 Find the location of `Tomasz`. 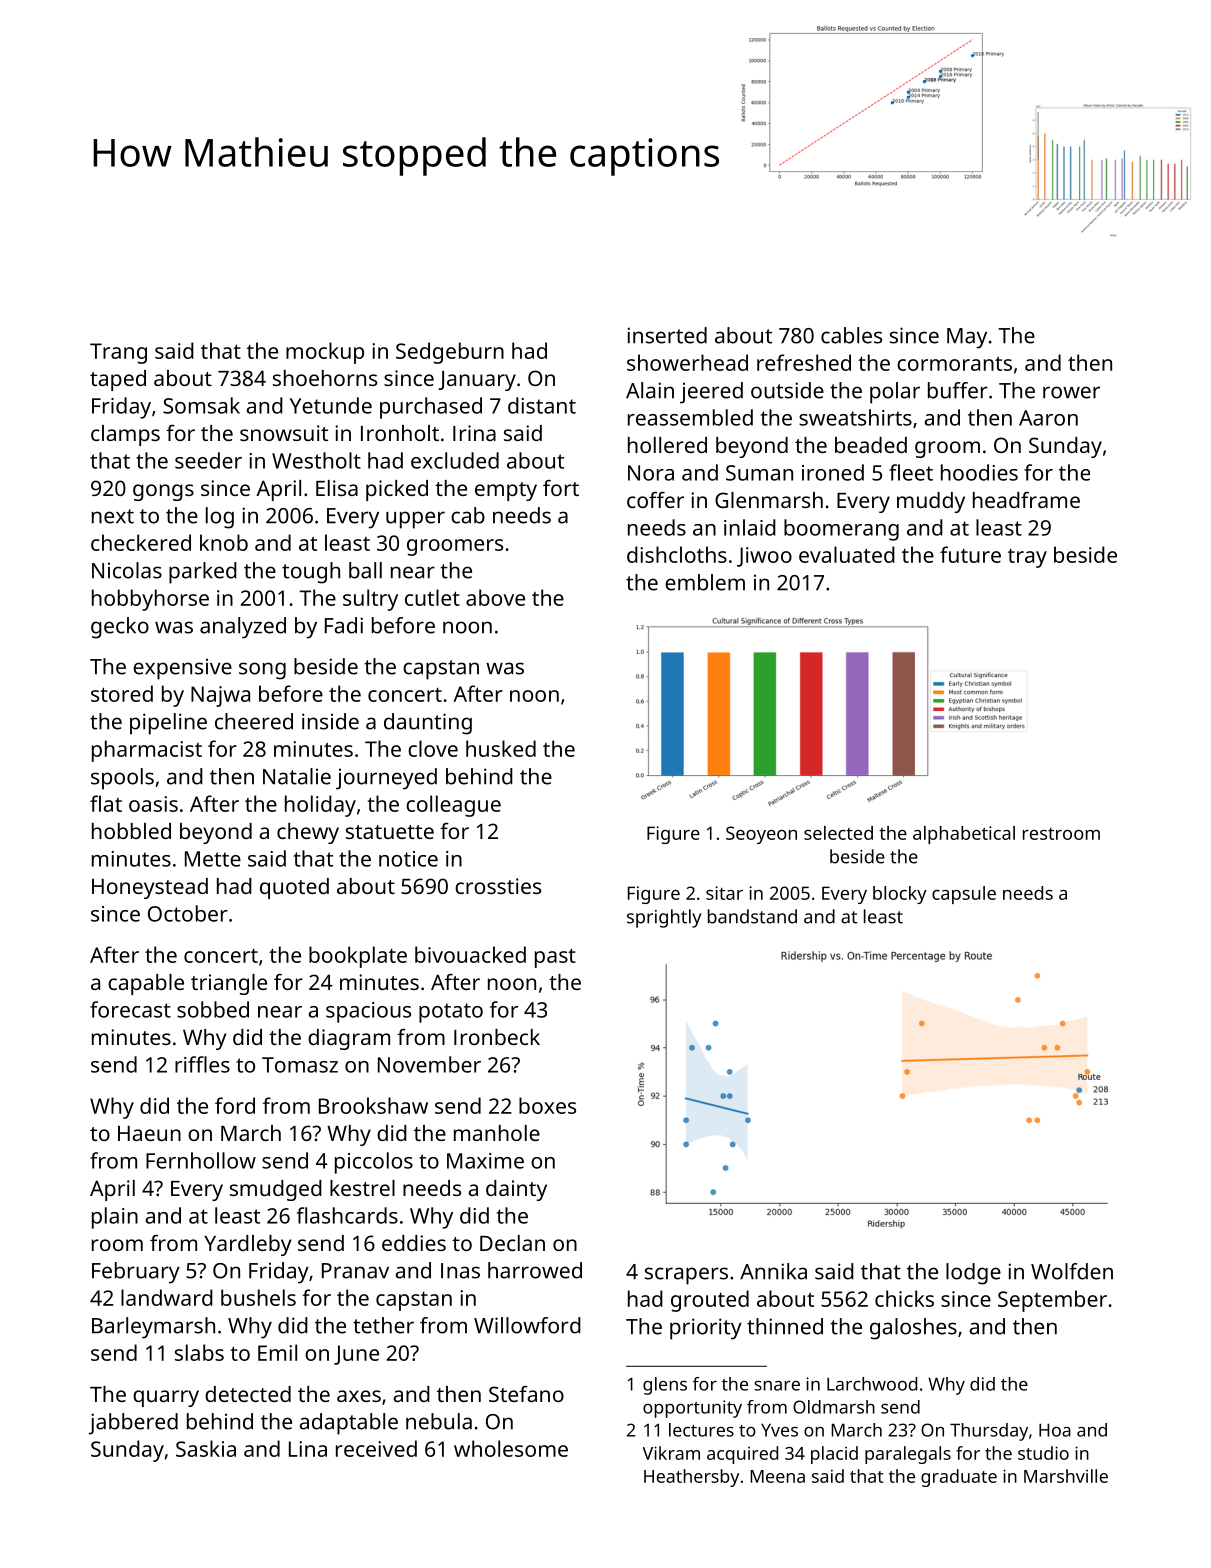

Tomasz is located at coordinates (300, 1065).
